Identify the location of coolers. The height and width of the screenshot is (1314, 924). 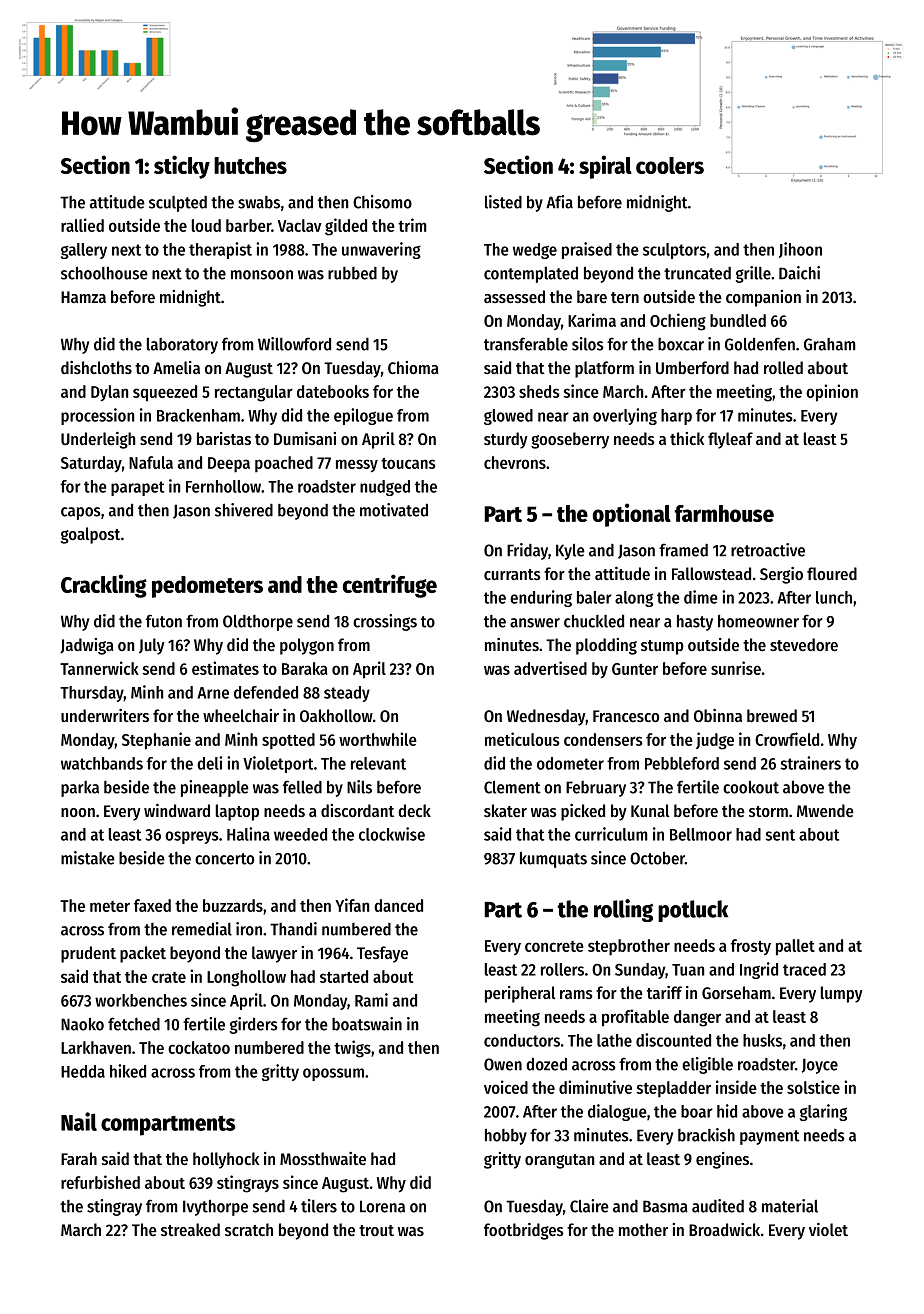
(670, 165).
